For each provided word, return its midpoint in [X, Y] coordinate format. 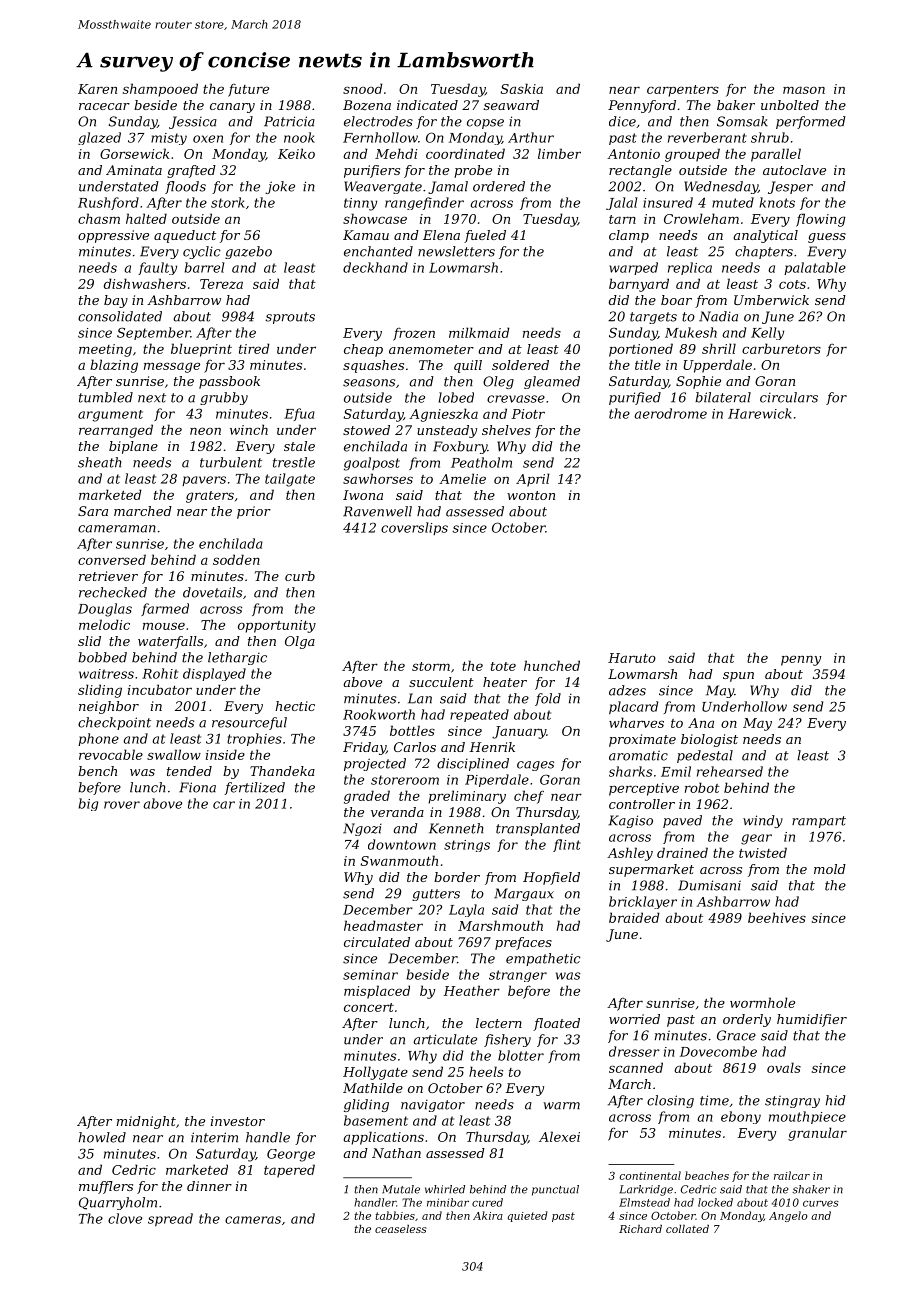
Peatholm [481, 462]
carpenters [683, 91]
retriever [108, 576]
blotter [521, 1055]
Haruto [632, 658]
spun [738, 677]
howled [102, 1137]
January [519, 732]
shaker [811, 1189]
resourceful [249, 723]
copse [485, 124]
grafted [191, 171]
